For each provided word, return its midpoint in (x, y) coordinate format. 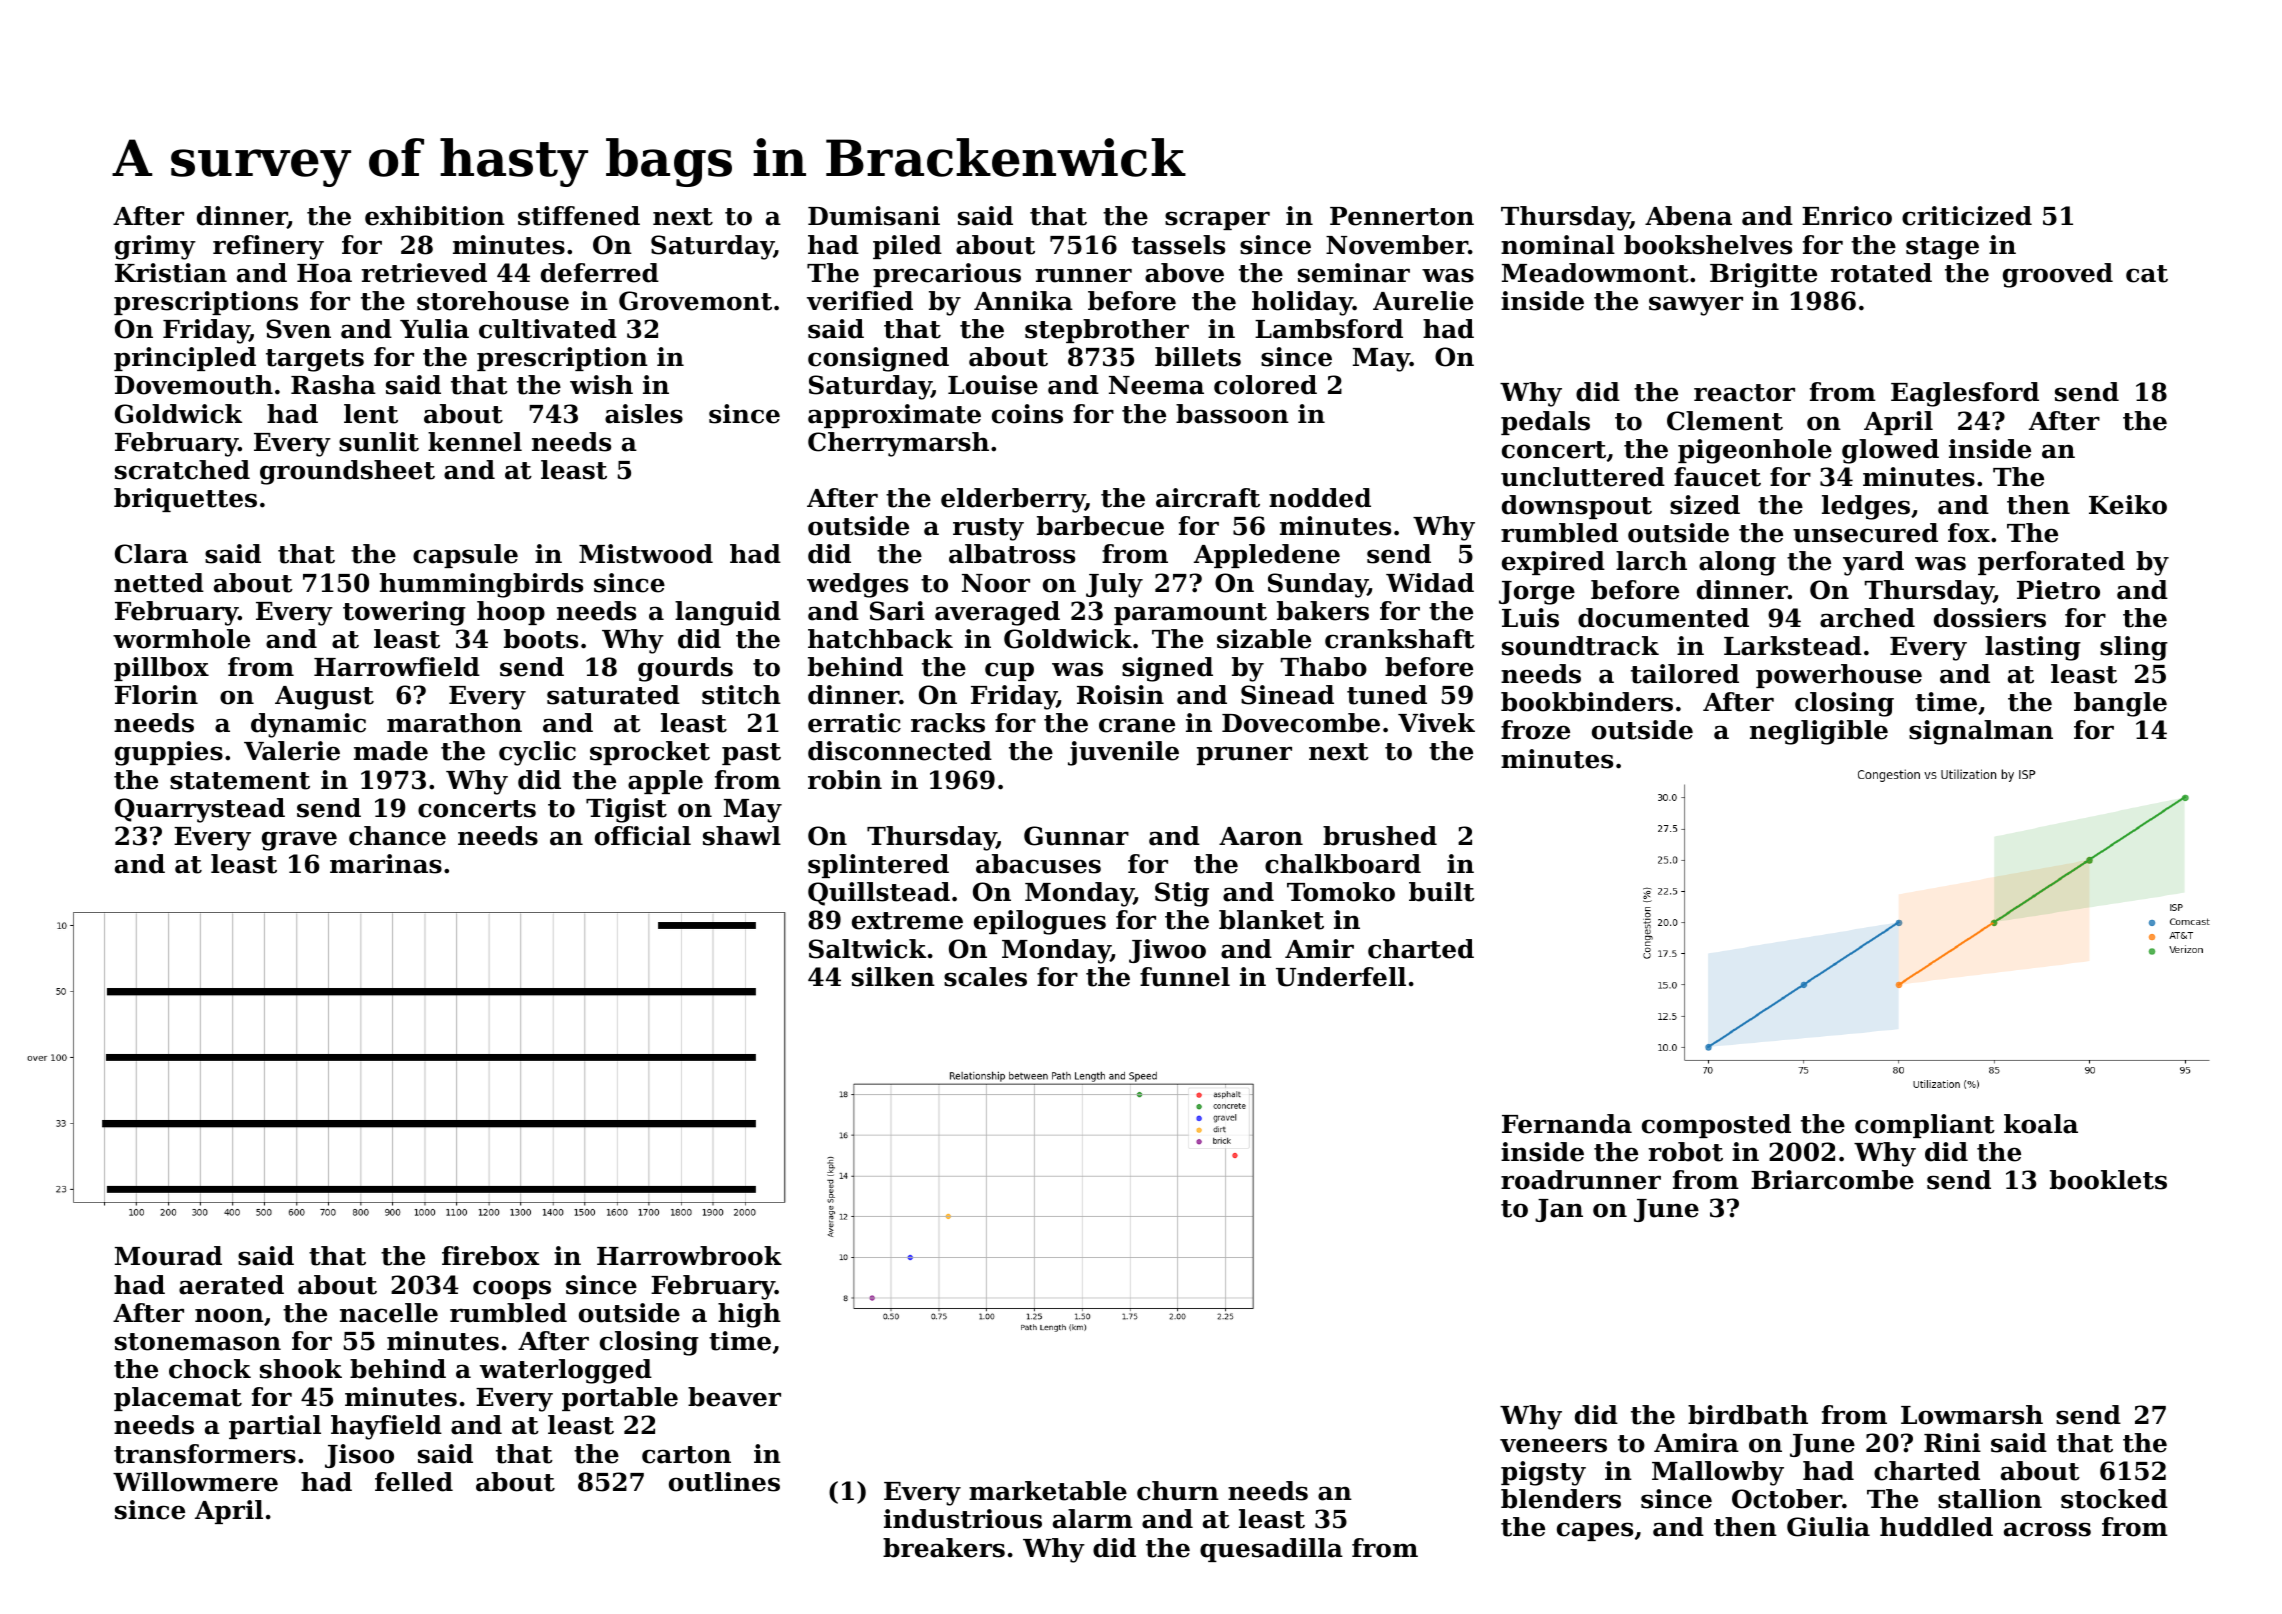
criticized (1967, 216)
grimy (155, 247)
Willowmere (195, 1482)
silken (893, 977)
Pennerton (1402, 216)
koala (2041, 1124)
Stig (1182, 894)
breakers (944, 1548)
